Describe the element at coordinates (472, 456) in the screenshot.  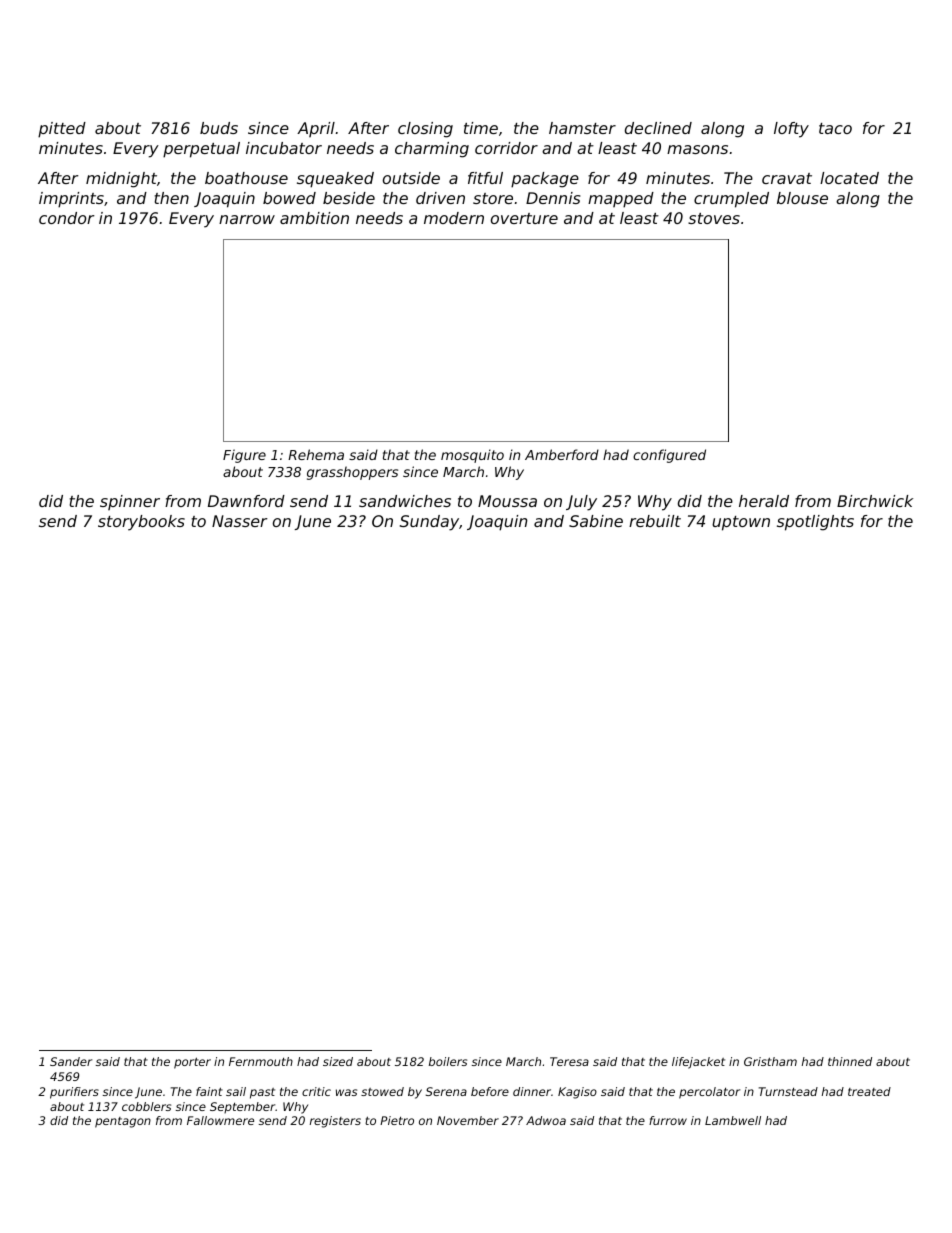
I see `mosquito` at that location.
